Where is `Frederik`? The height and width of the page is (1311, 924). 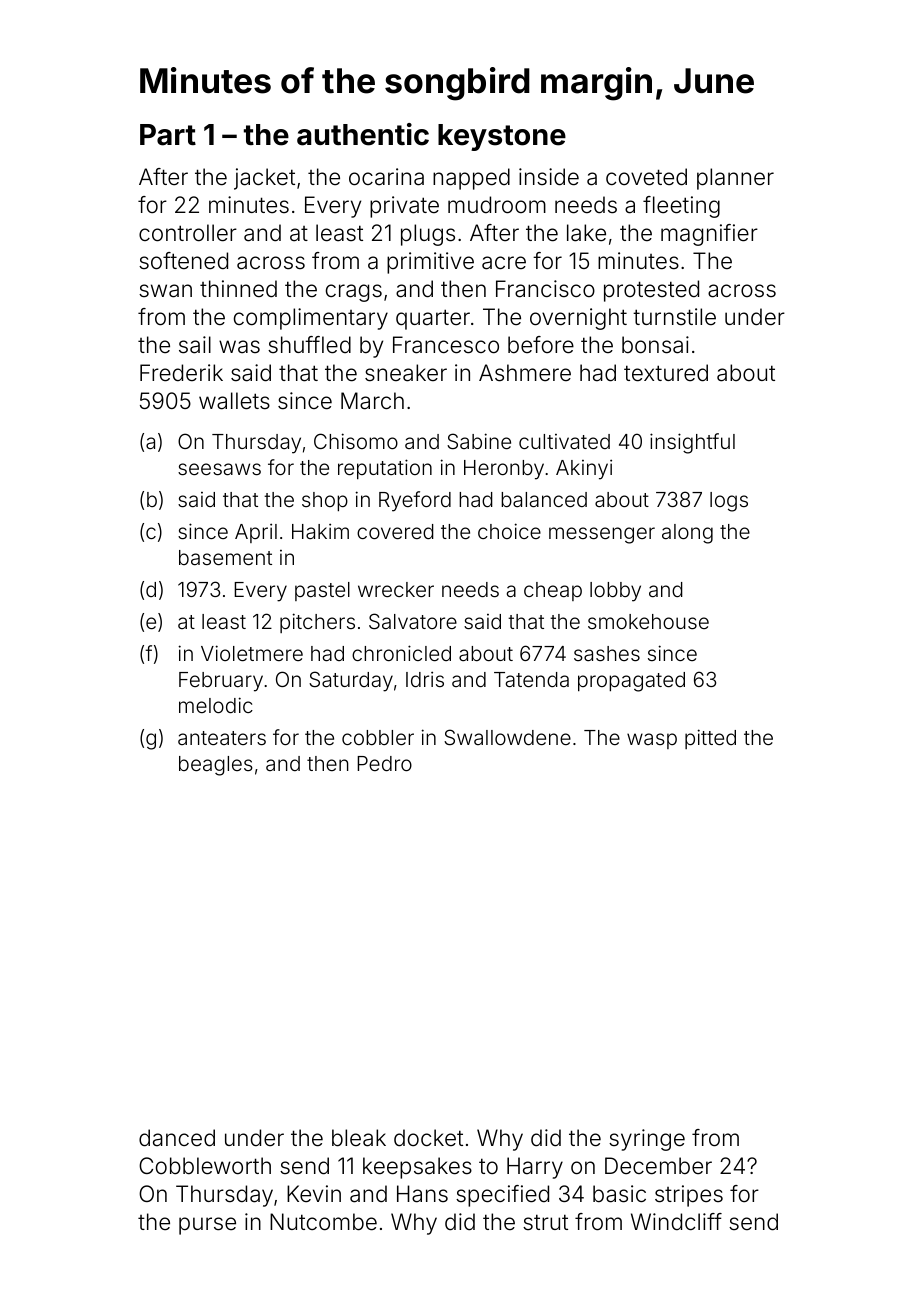
Frederik is located at coordinates (181, 373).
